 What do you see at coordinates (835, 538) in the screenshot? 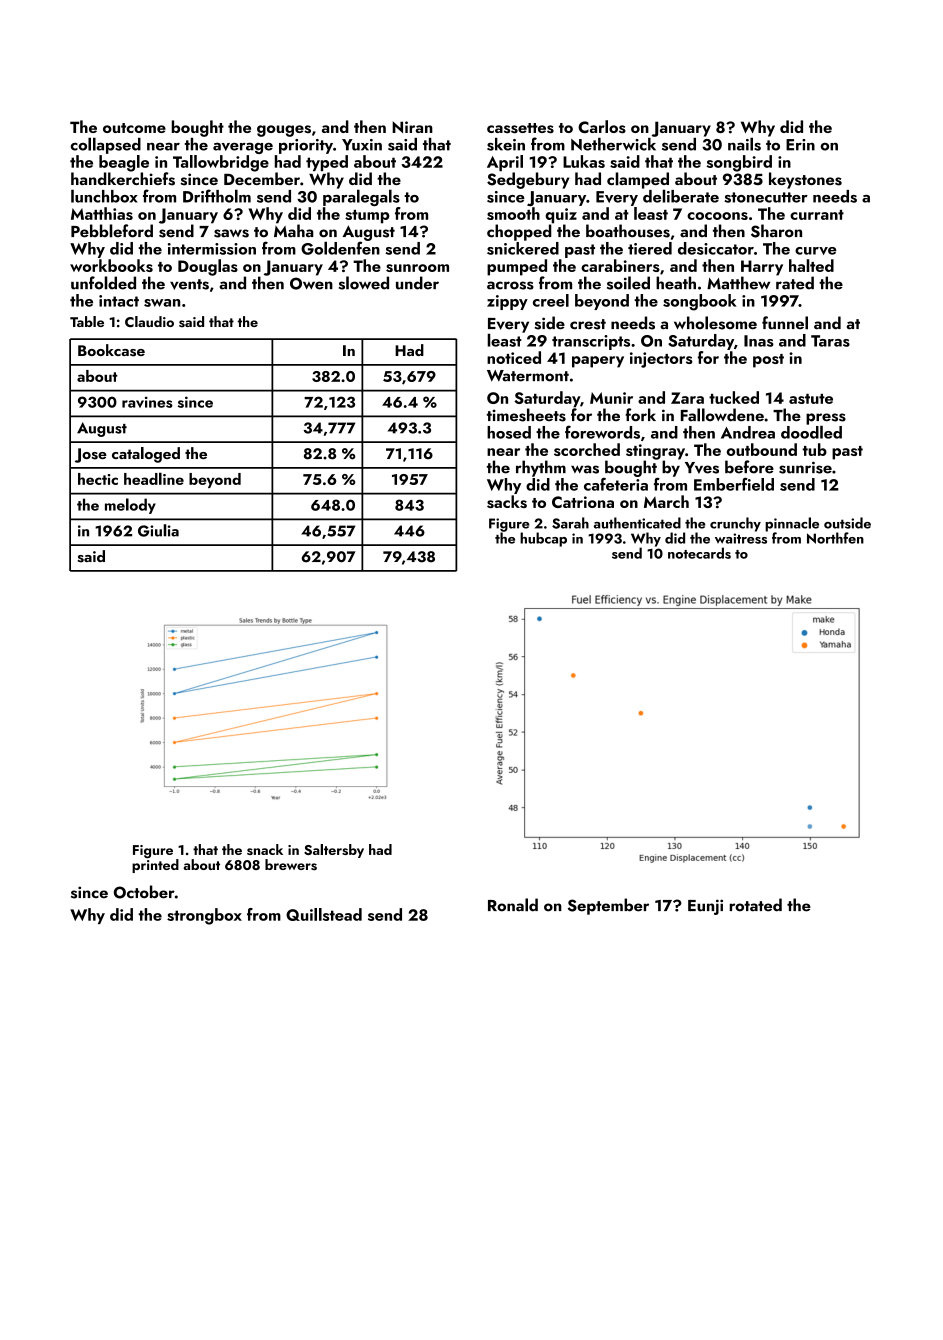
I see `Northfen` at bounding box center [835, 538].
